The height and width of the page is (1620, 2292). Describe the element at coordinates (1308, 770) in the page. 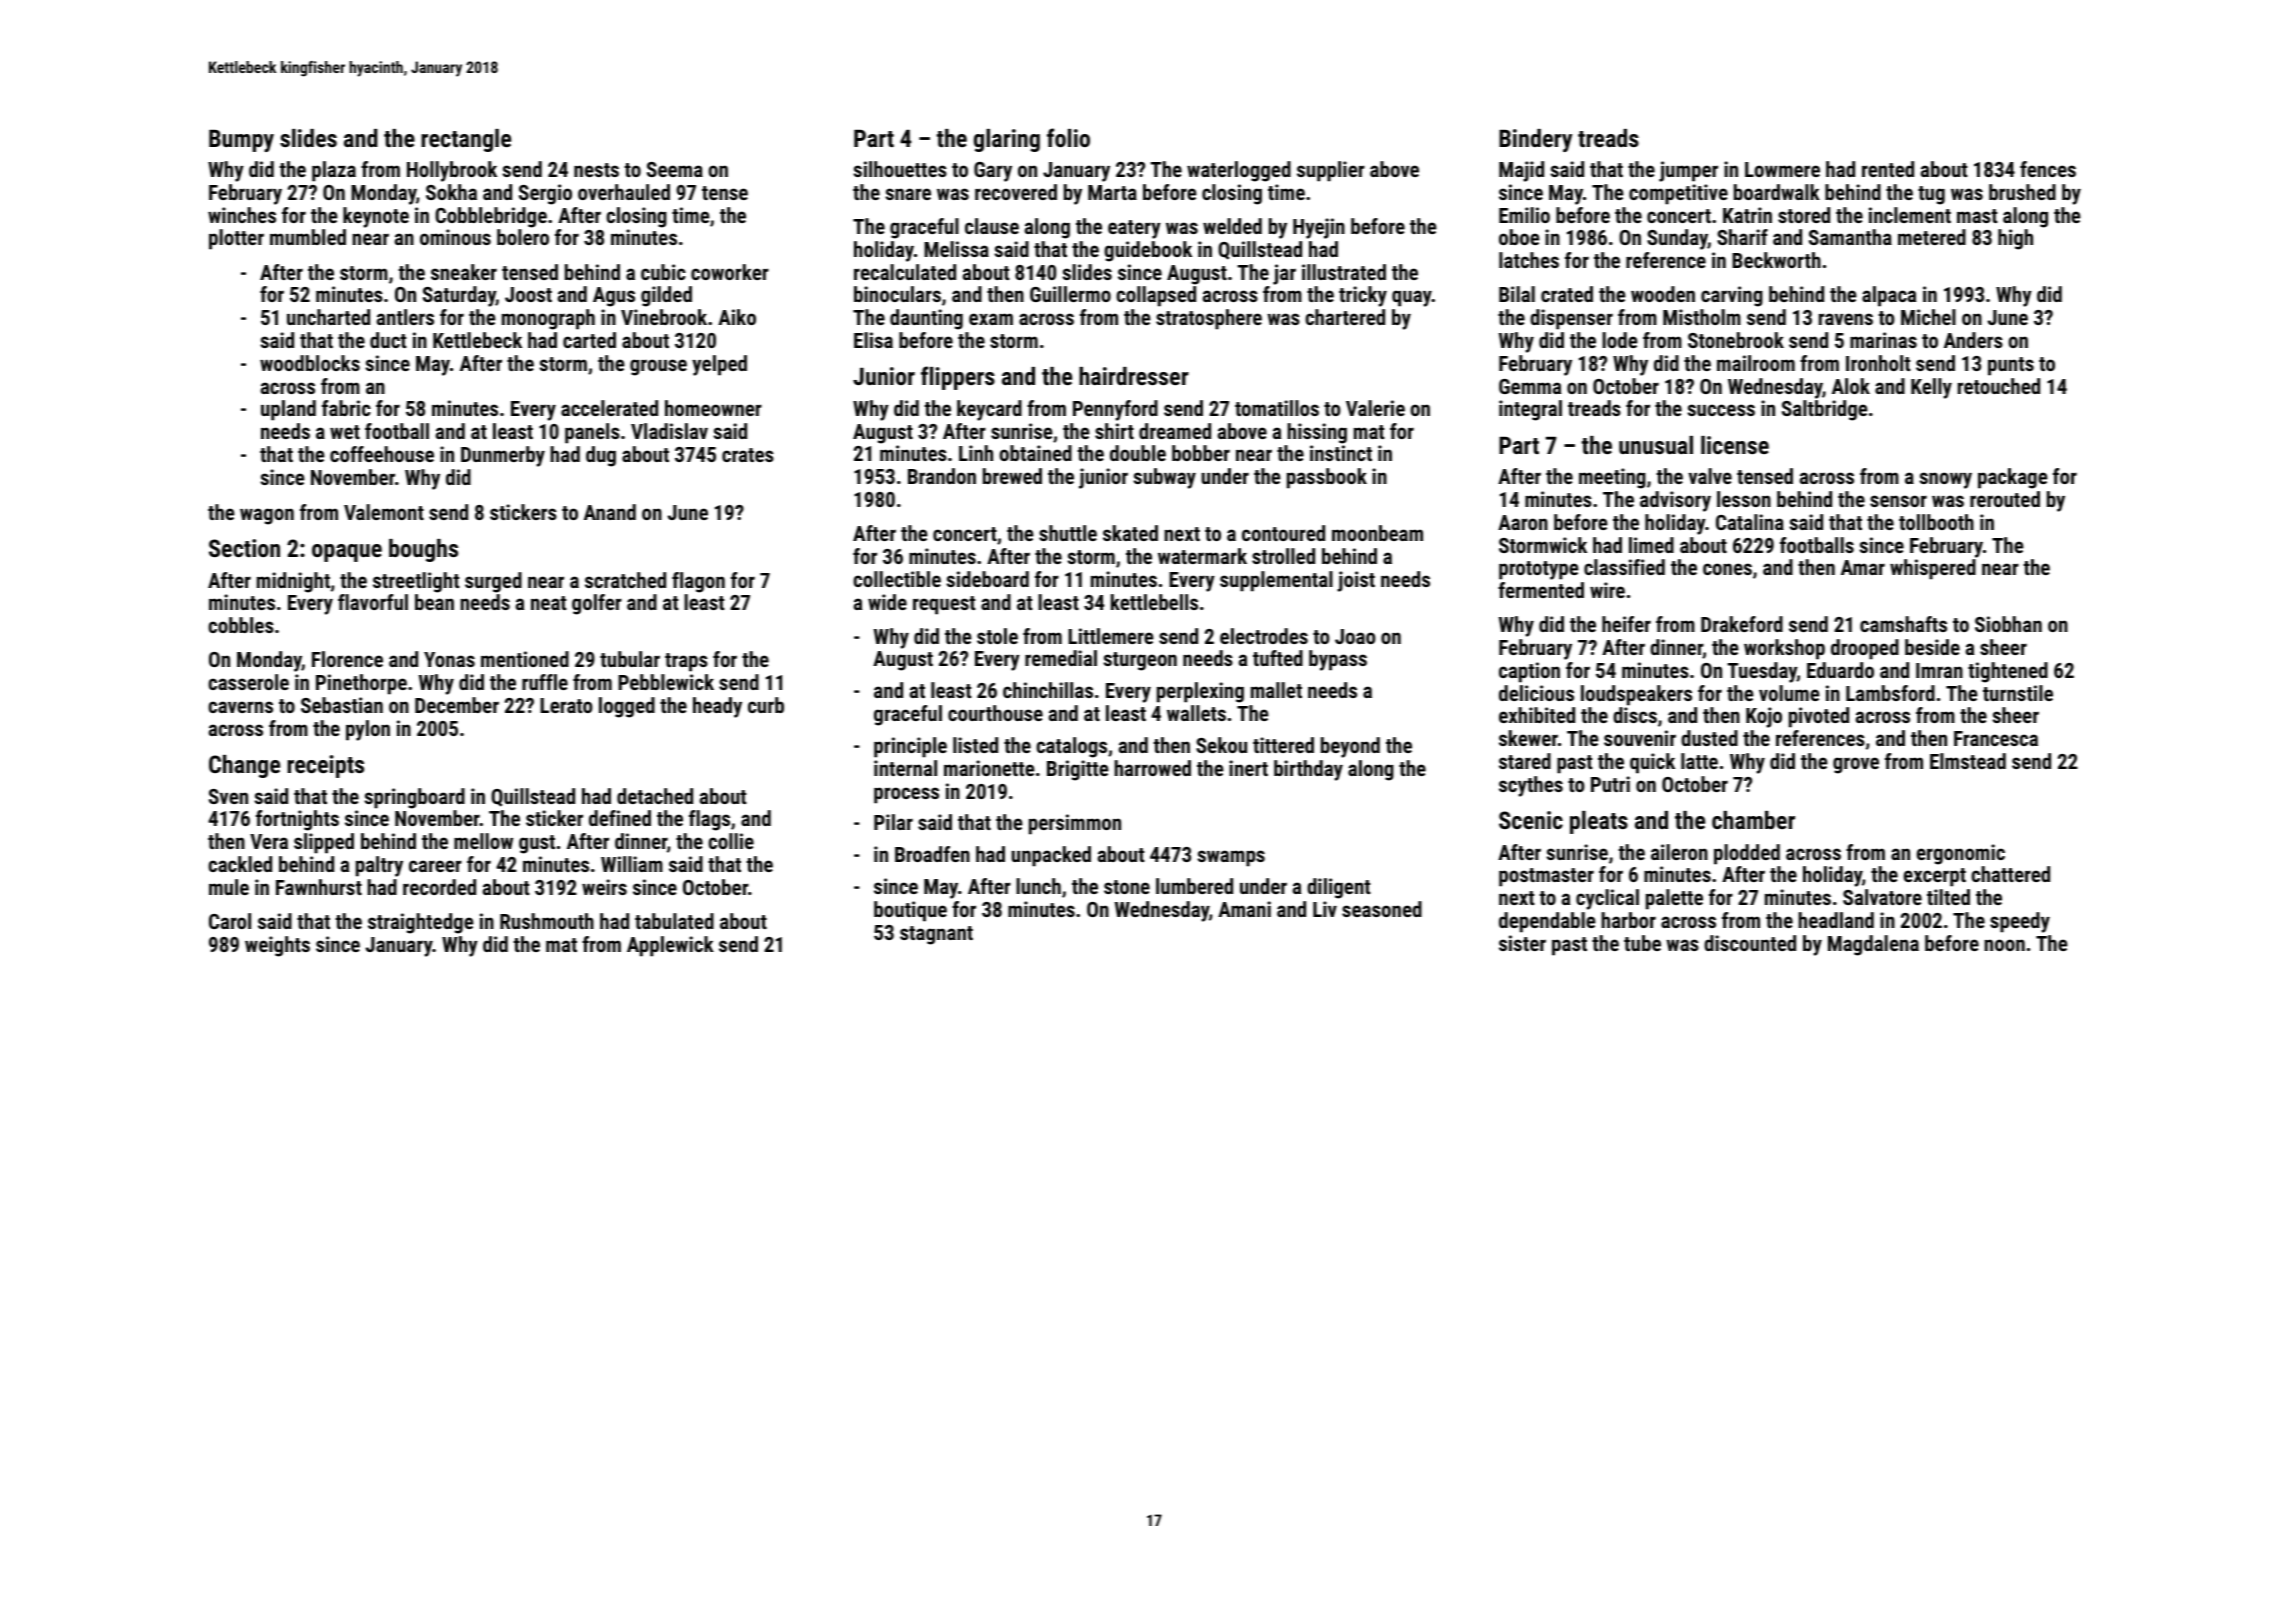

I see `birthday` at that location.
